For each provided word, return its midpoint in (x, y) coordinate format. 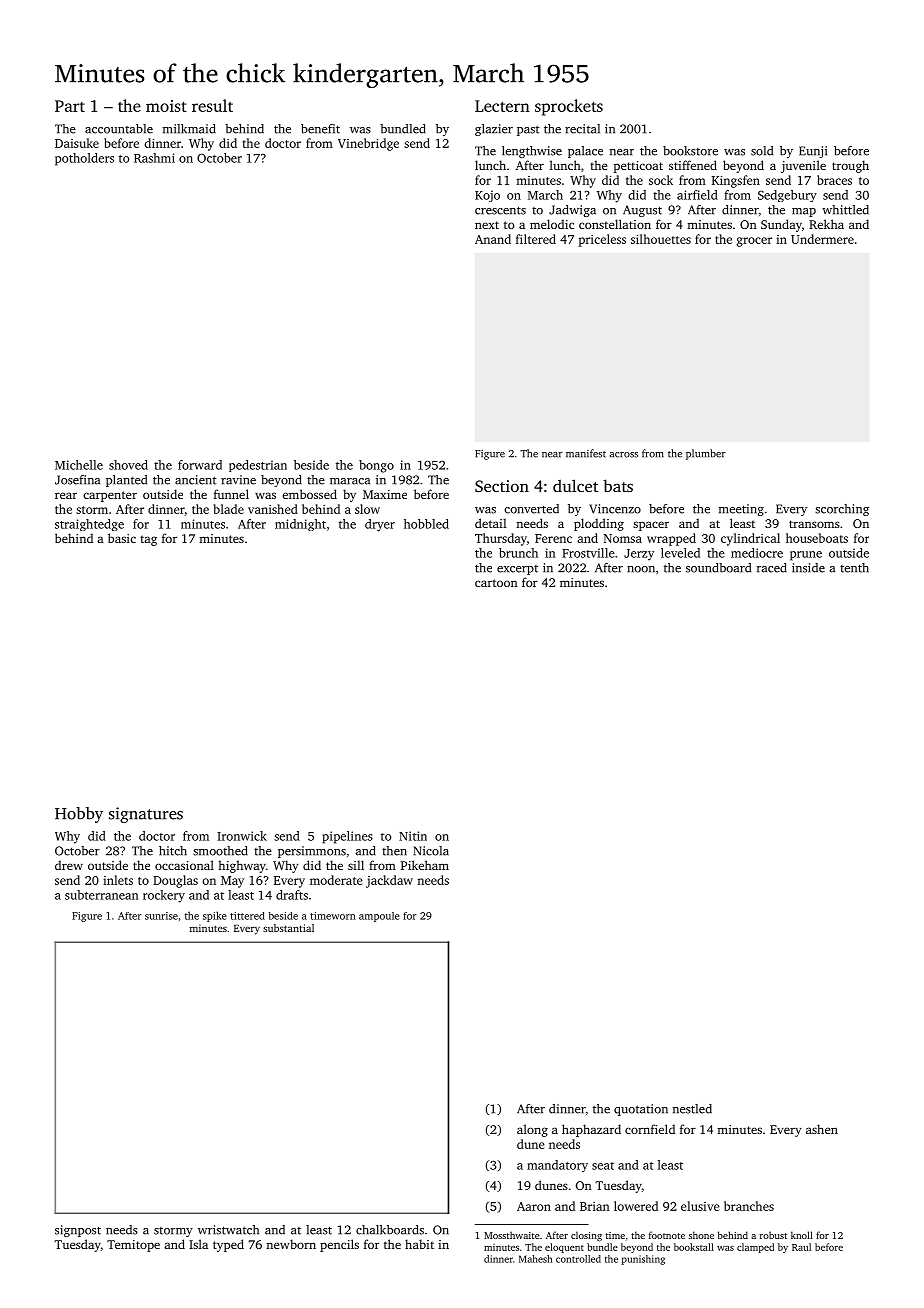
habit (419, 1244)
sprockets (569, 107)
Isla (198, 1244)
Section (502, 486)
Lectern (502, 106)
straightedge (89, 525)
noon (641, 569)
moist (166, 106)
